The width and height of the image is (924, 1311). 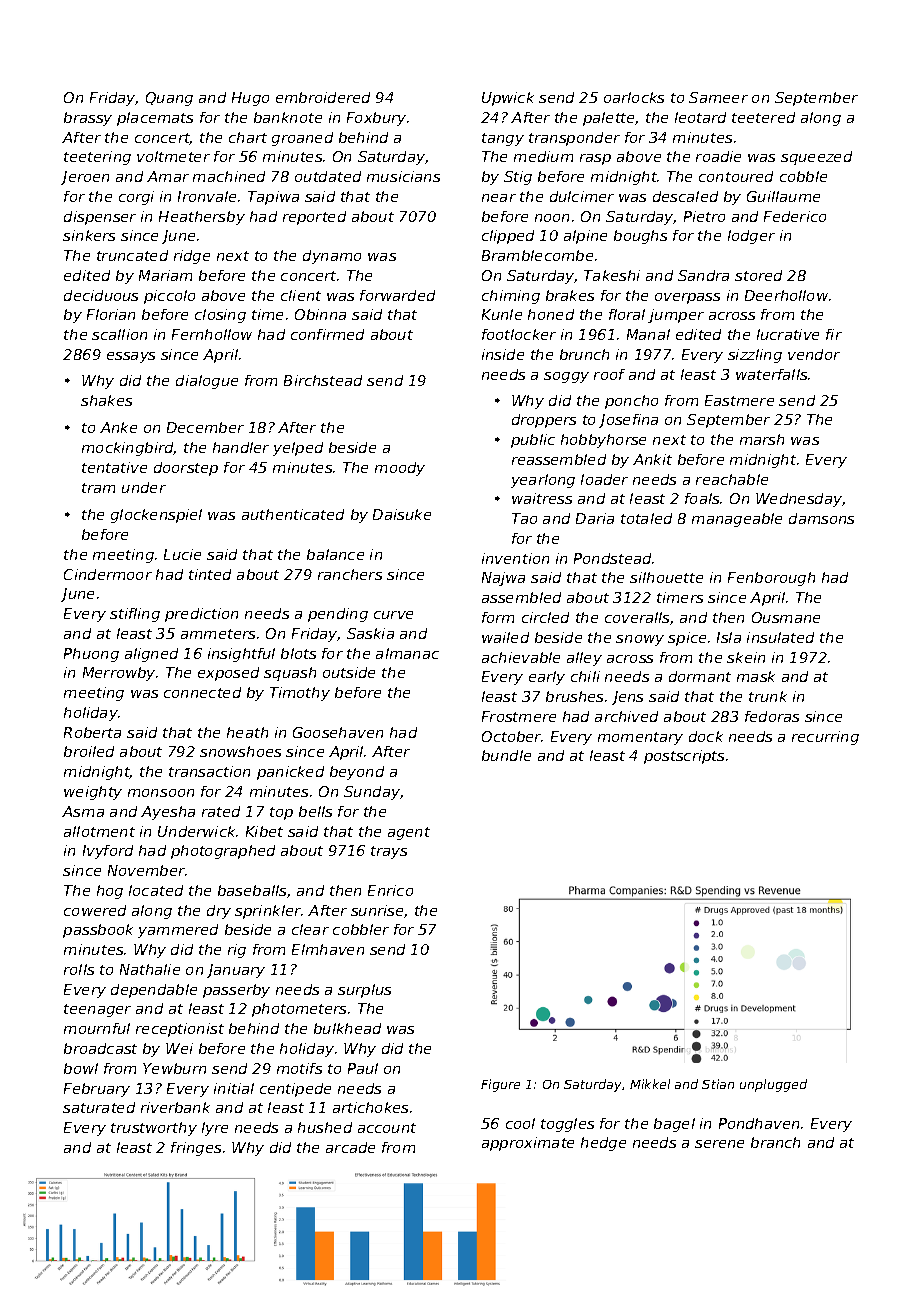 I want to click on approximate, so click(x=528, y=1144).
